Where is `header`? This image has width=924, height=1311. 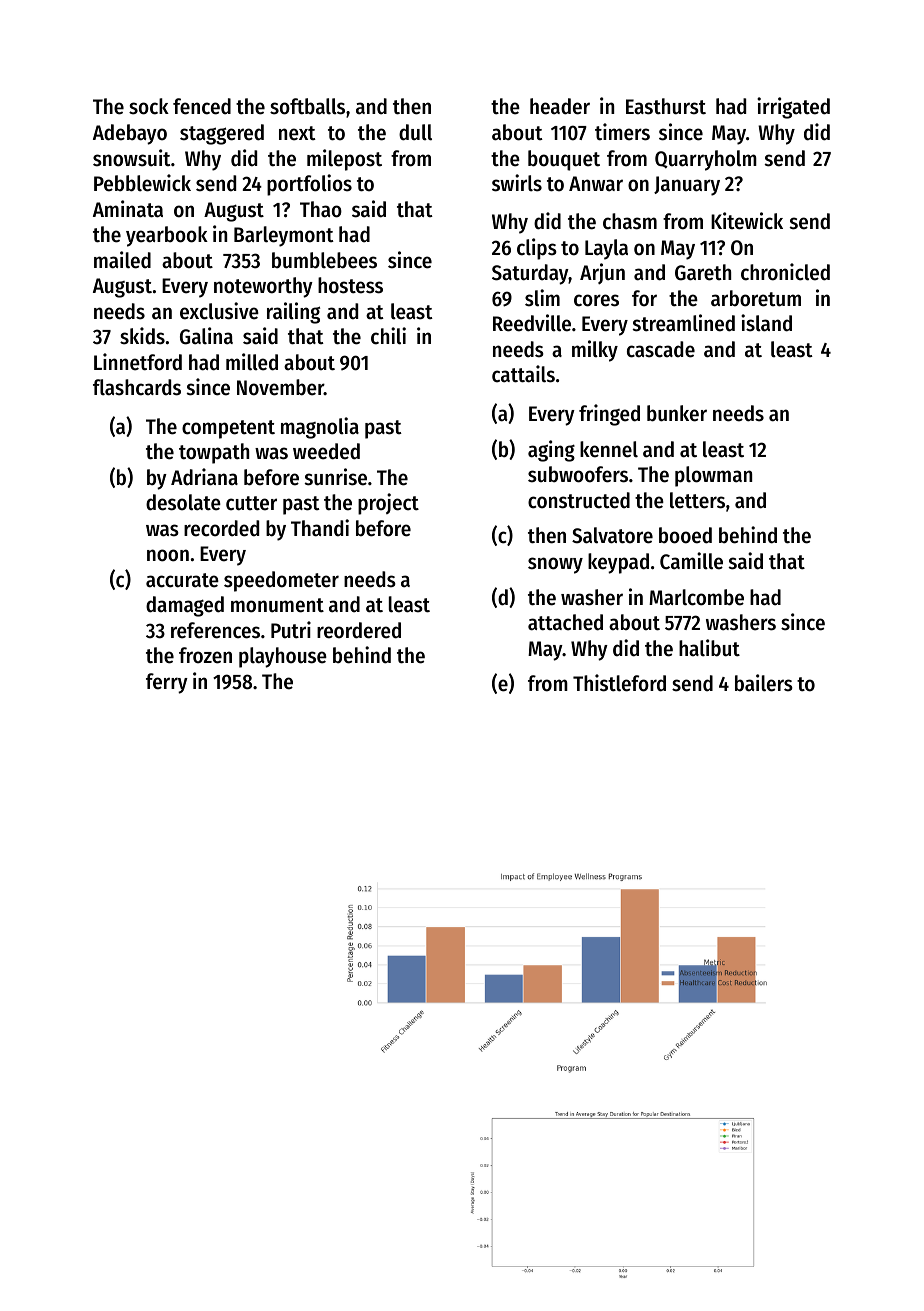 header is located at coordinates (560, 106).
